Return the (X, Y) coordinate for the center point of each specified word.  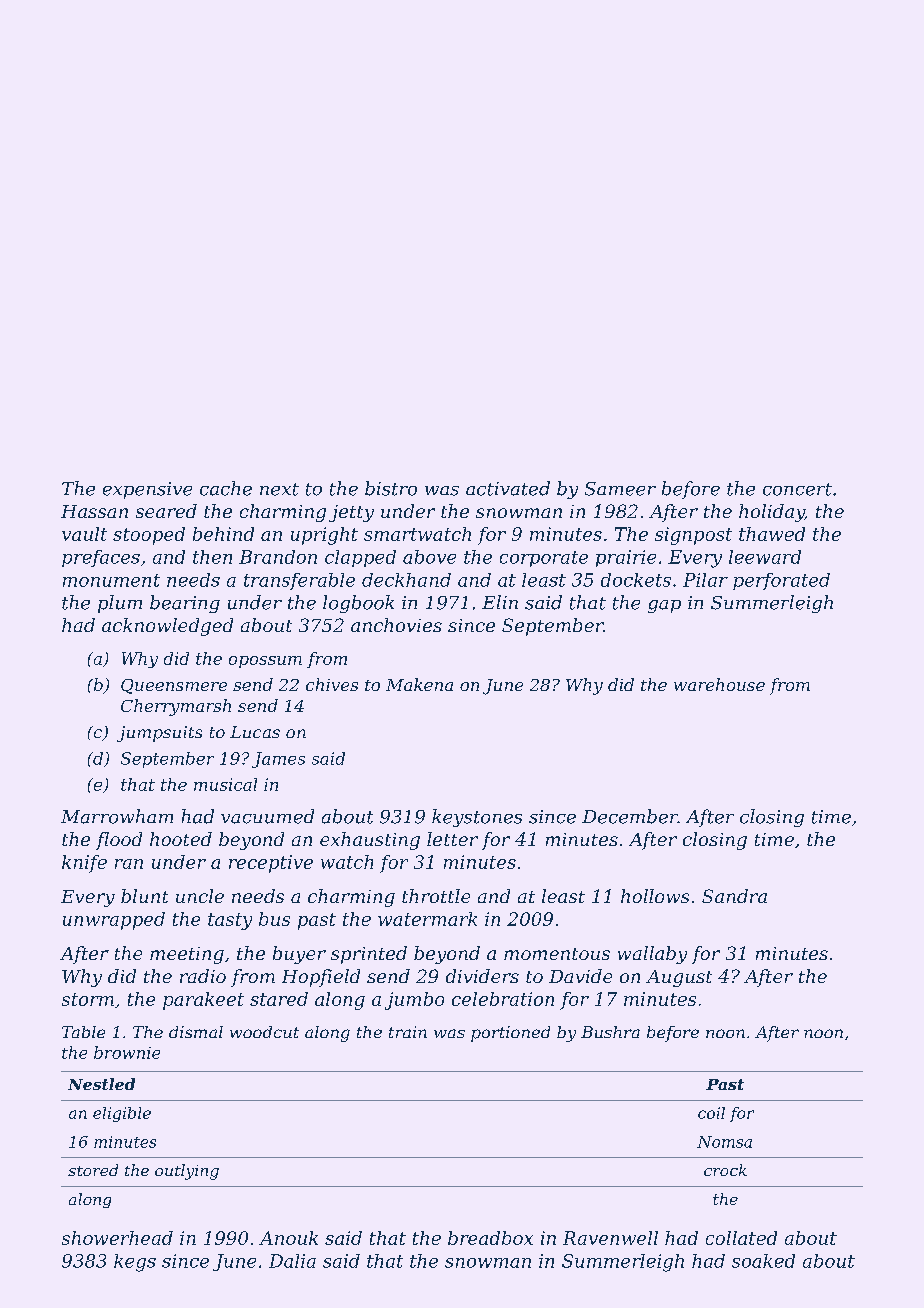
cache (226, 488)
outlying (187, 1172)
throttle (436, 896)
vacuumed (267, 816)
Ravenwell (610, 1238)
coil (711, 1113)
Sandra (734, 896)
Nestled (101, 1084)
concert (797, 489)
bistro (391, 488)
